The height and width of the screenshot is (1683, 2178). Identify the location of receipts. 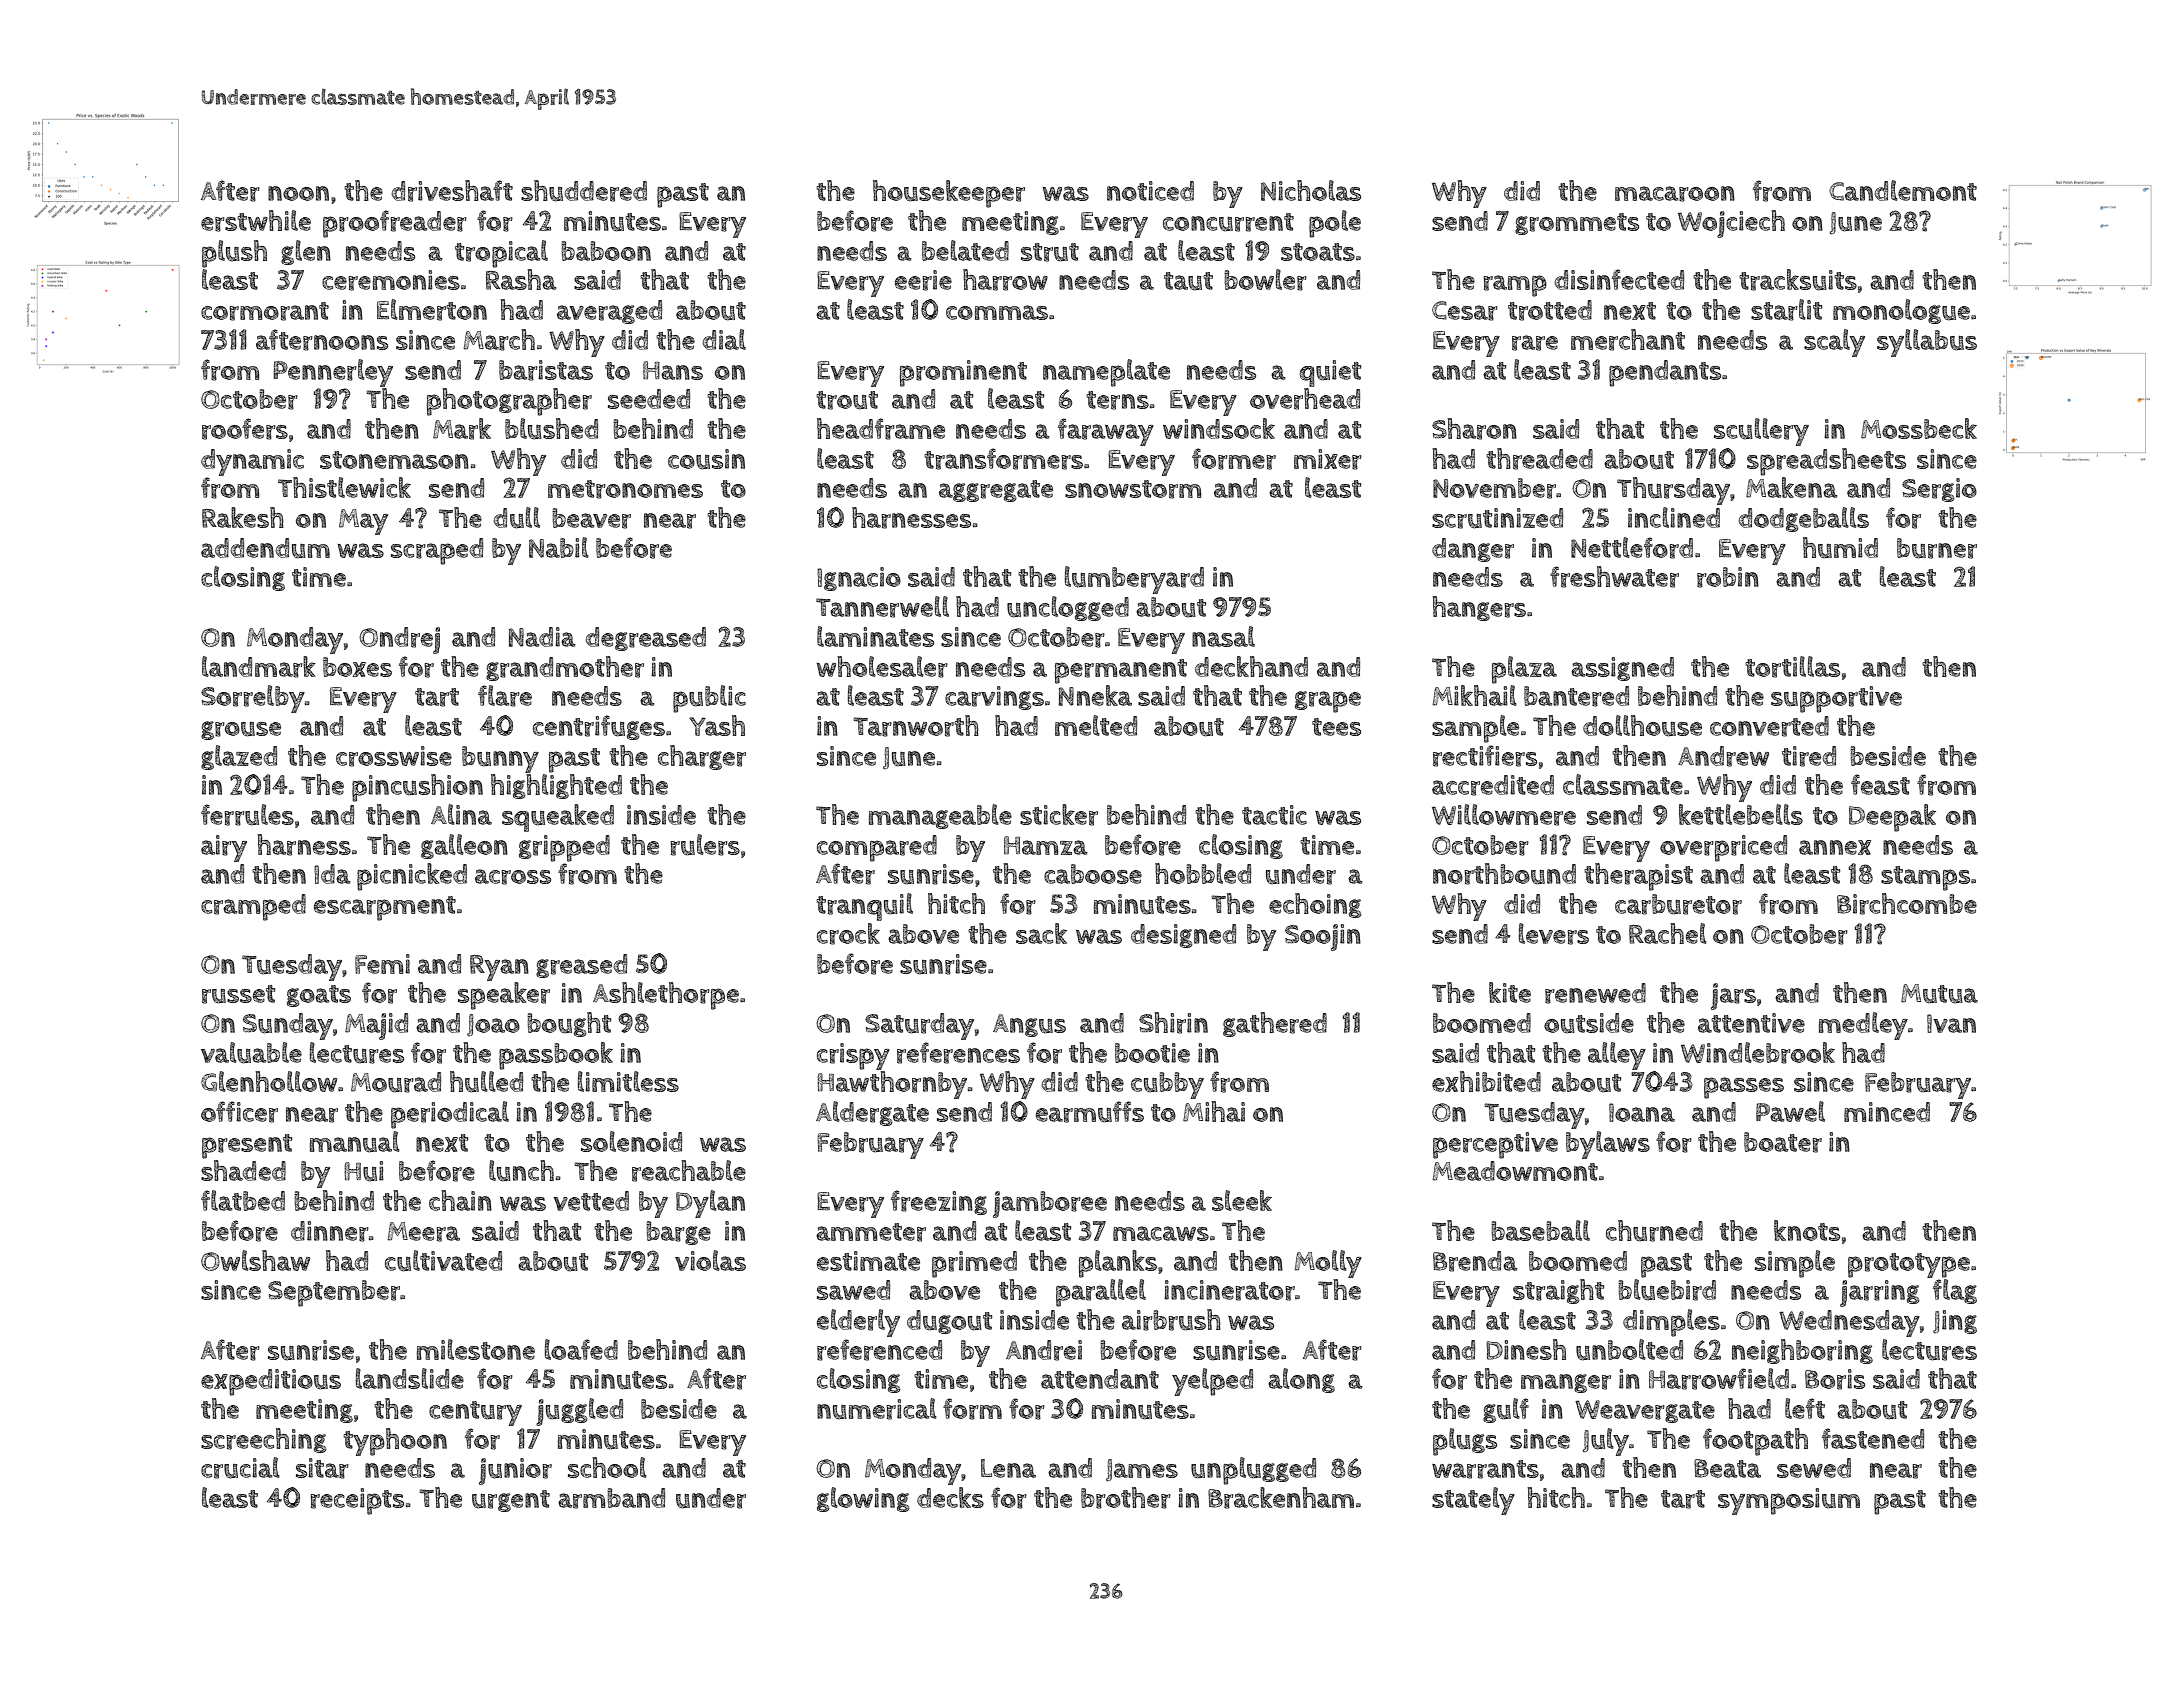
(357, 1501).
